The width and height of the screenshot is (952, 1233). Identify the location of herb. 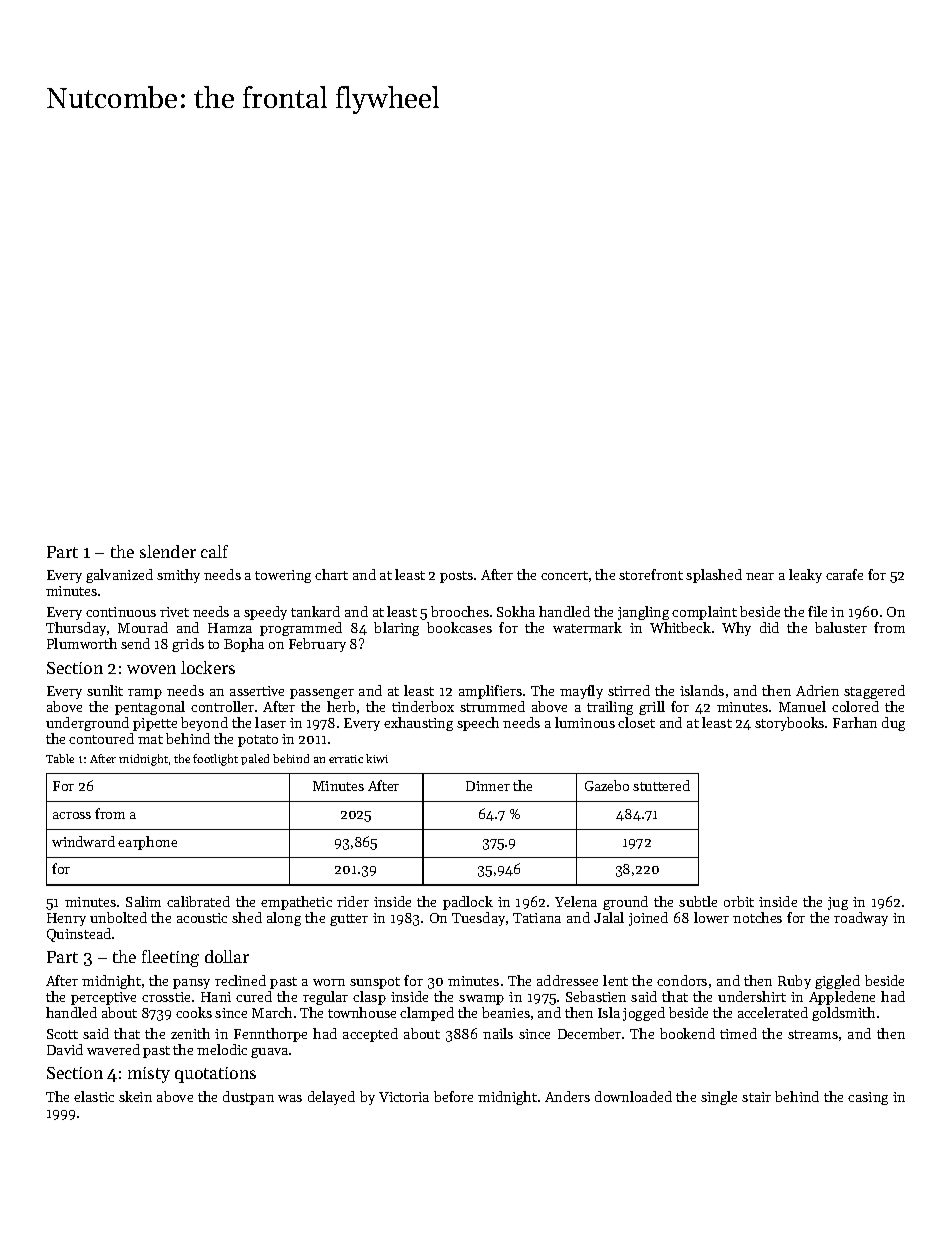
(341, 706).
